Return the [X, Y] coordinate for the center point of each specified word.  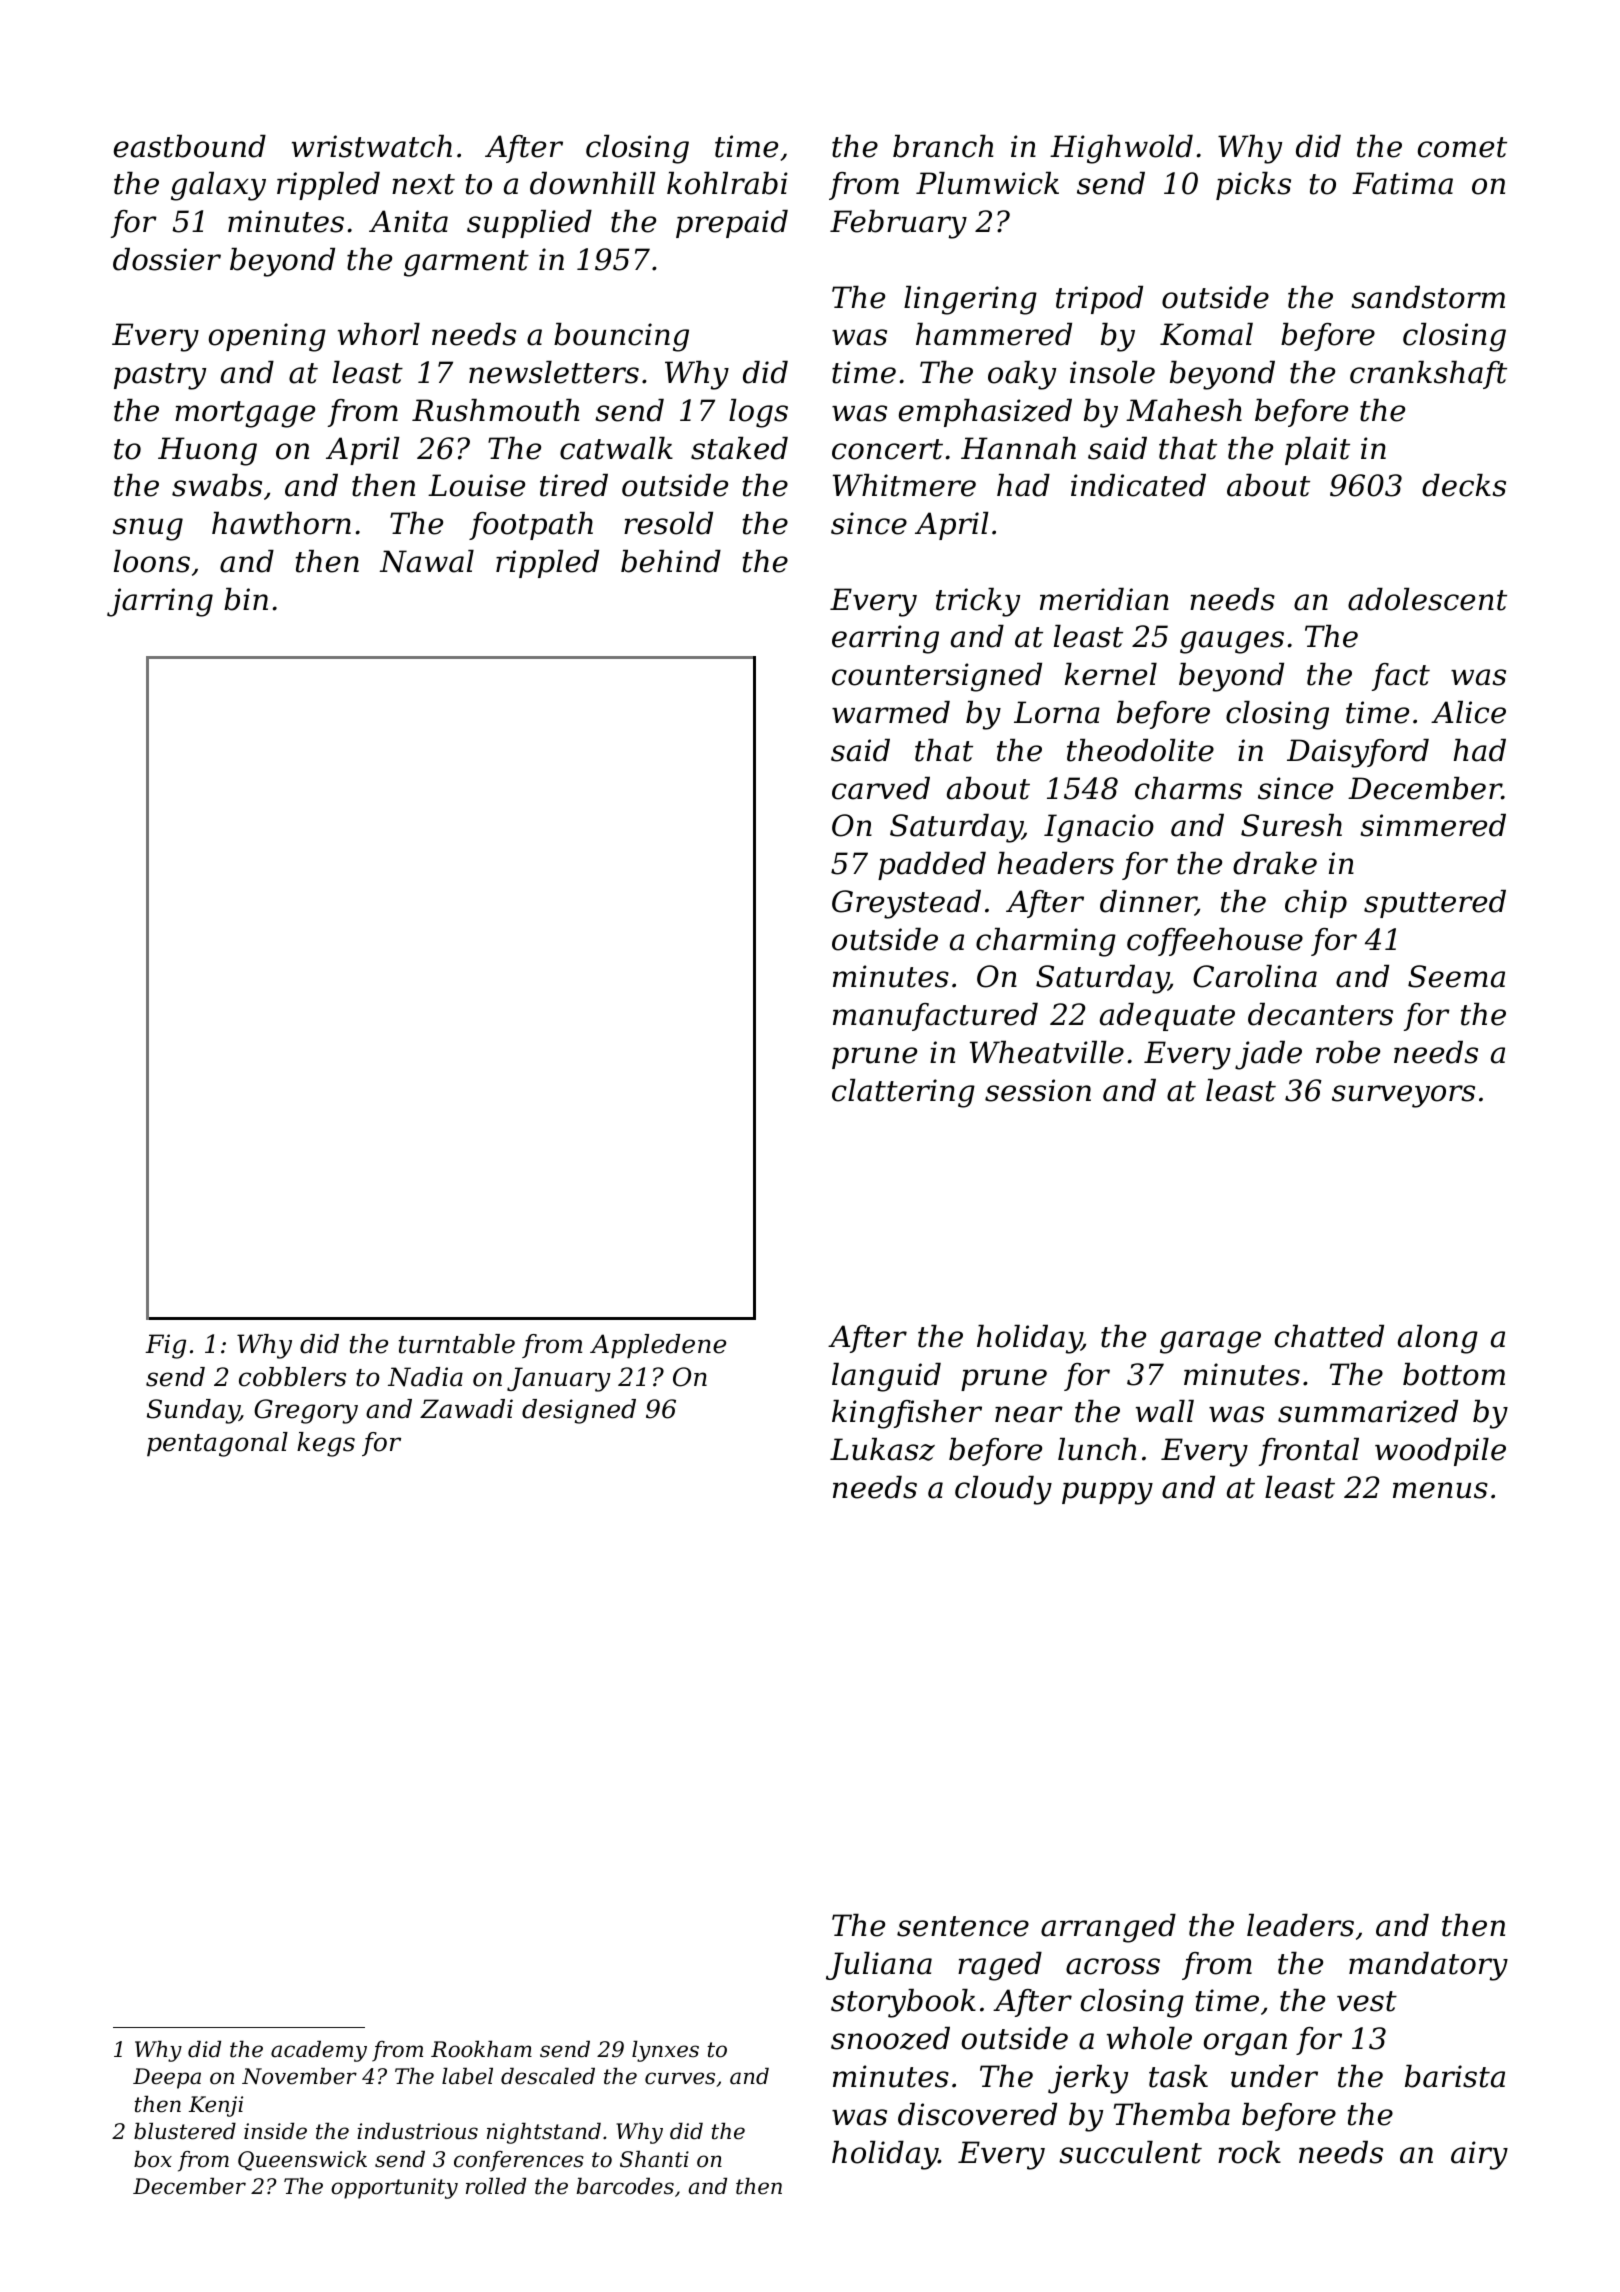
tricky [978, 602]
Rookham [481, 2049]
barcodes [625, 2186]
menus [1440, 1490]
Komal [1206, 334]
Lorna [1057, 712]
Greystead [906, 904]
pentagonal [217, 1444]
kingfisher [907, 1414]
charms [1188, 788]
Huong [207, 451]
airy [1479, 2155]
